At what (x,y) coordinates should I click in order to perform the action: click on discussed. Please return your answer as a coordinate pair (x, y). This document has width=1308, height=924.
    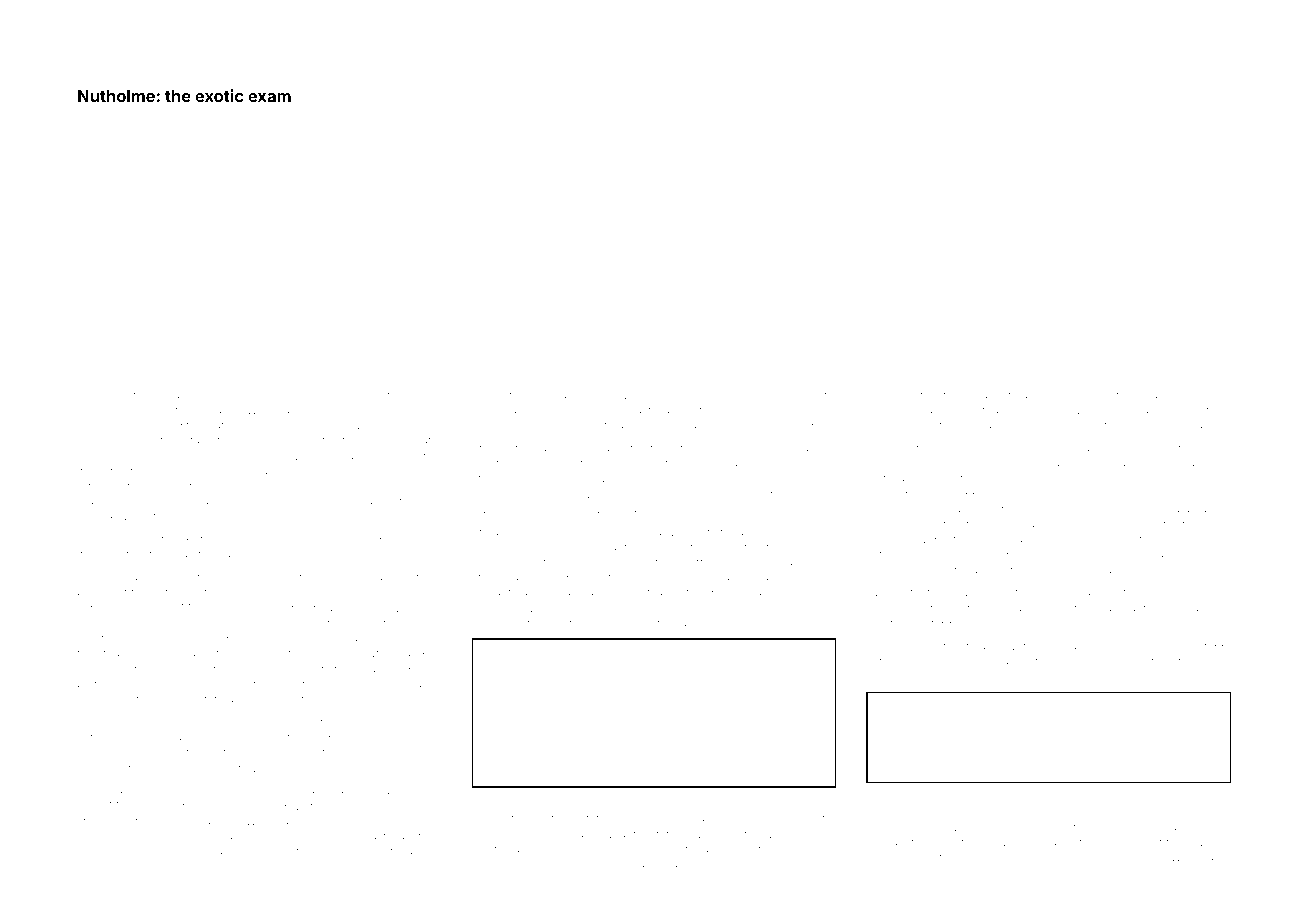
    Looking at the image, I should click on (395, 684).
